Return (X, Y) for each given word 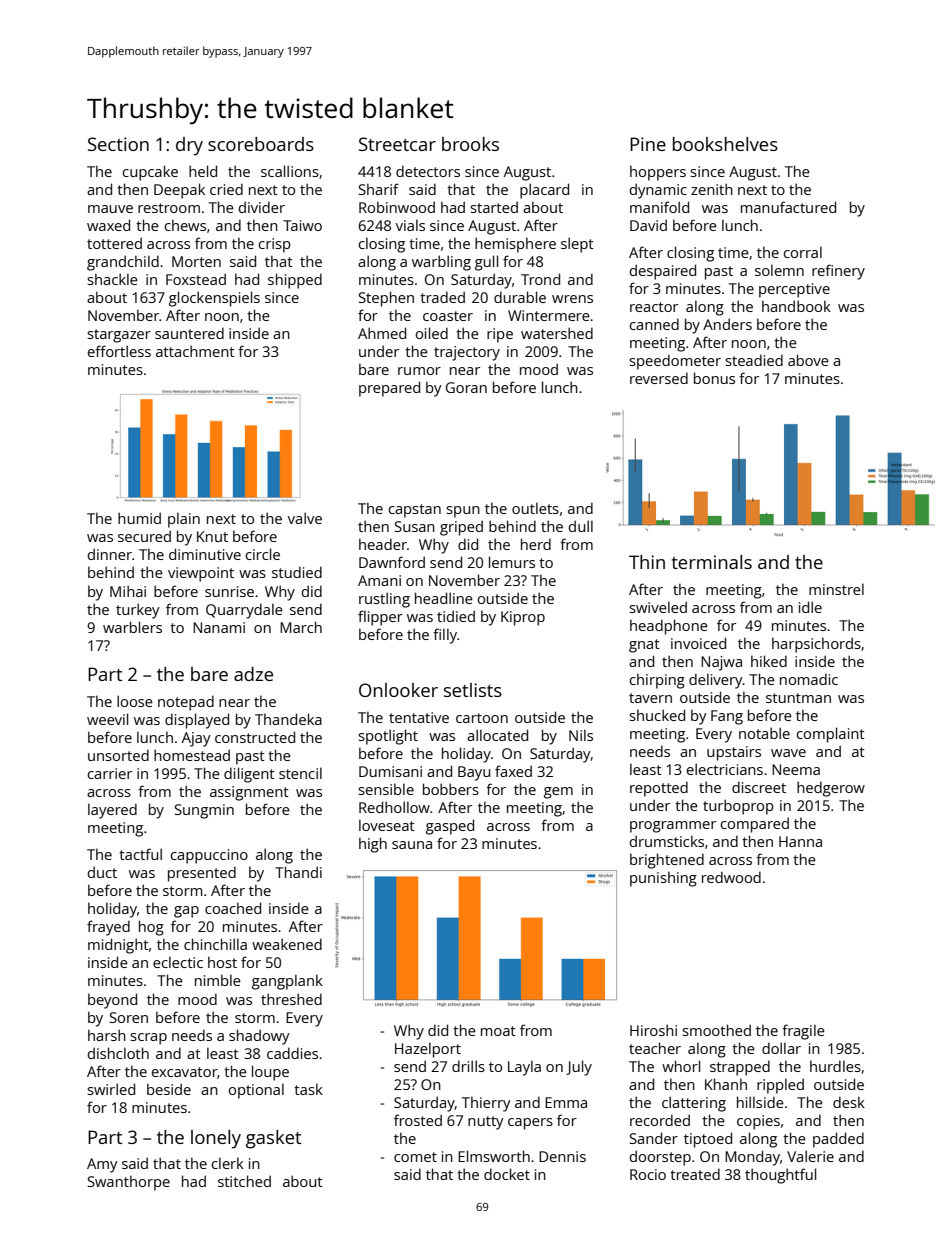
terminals (712, 562)
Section (118, 144)
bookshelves (725, 144)
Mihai (128, 591)
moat (498, 1031)
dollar (781, 1048)
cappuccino (209, 856)
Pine (648, 144)
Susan (415, 526)
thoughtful (780, 1176)
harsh (107, 1035)
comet (415, 1157)
